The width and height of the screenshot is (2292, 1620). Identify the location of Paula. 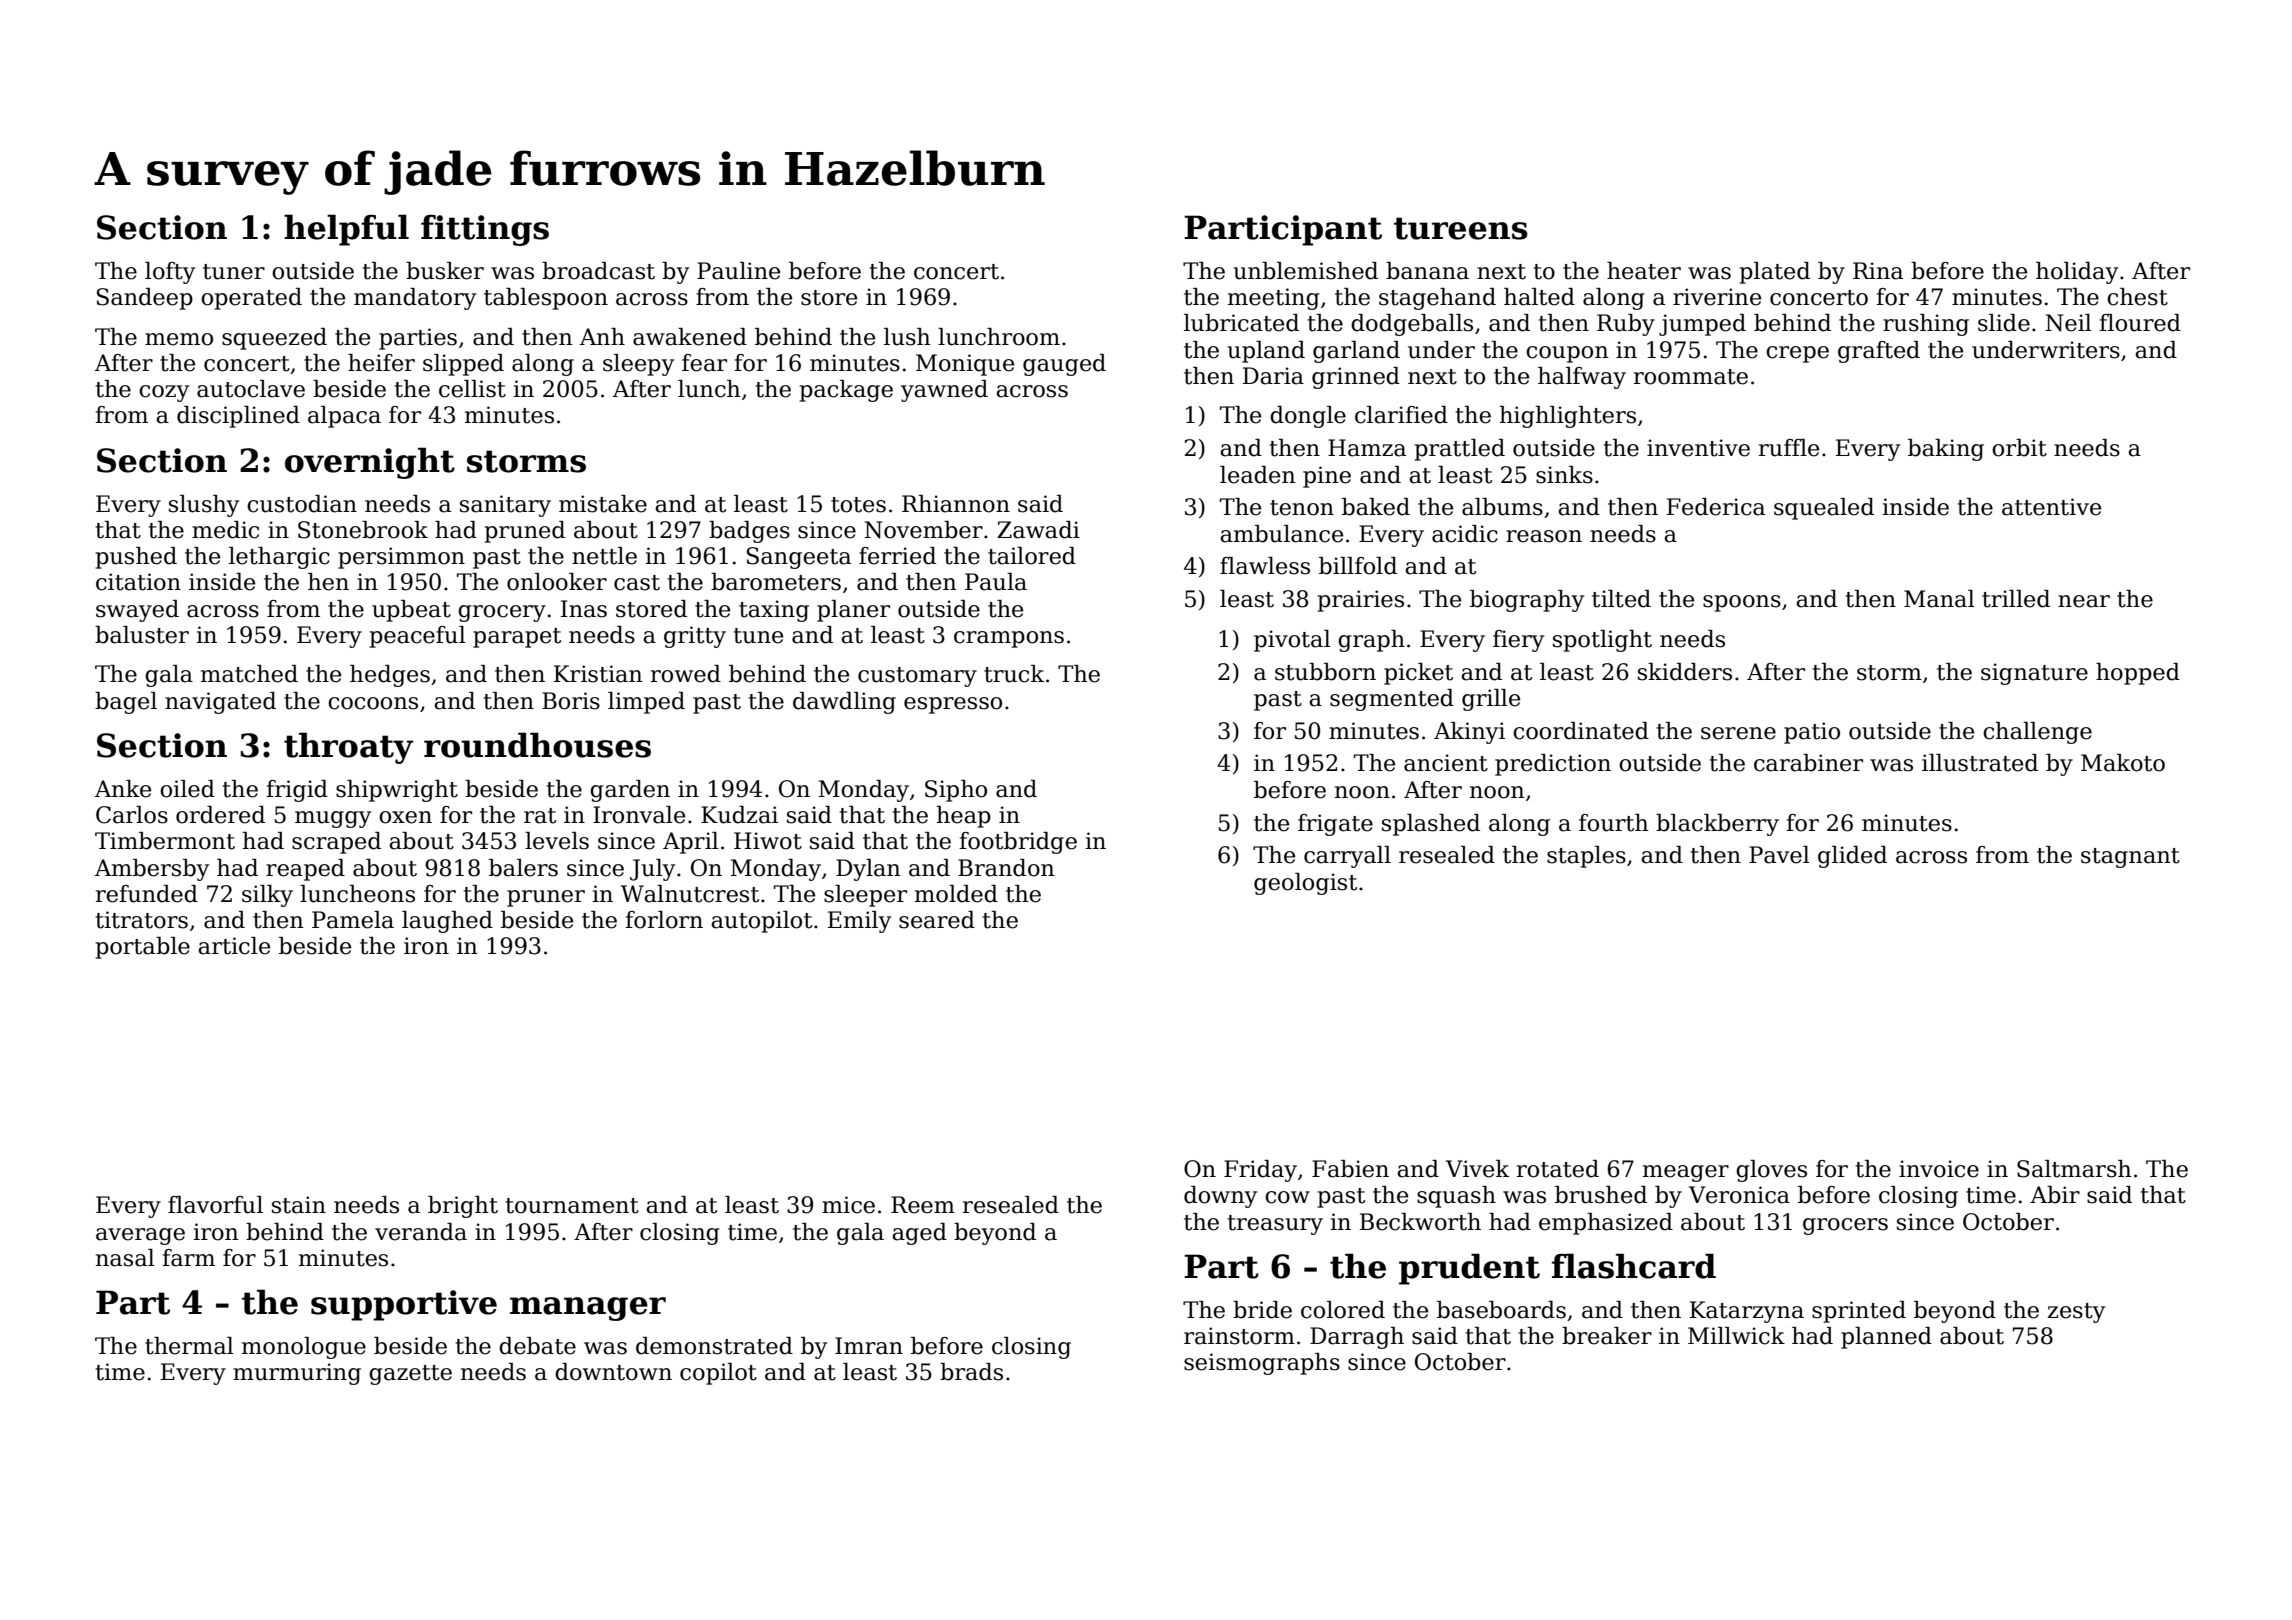
(996, 582).
